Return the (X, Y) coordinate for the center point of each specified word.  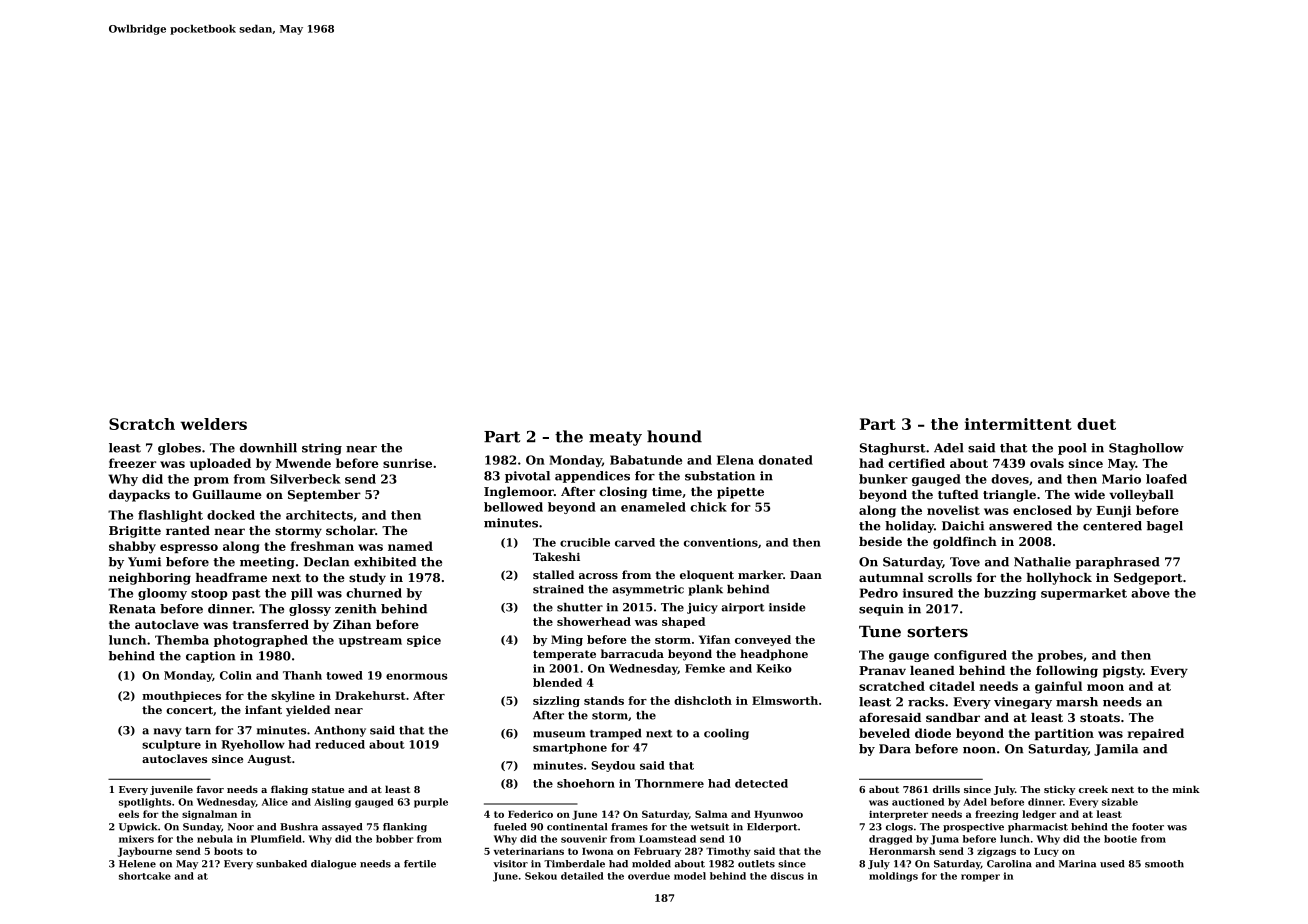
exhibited (385, 562)
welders (213, 424)
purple (431, 803)
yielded (308, 711)
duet (1096, 424)
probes (1060, 656)
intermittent (1018, 424)
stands (604, 700)
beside (880, 541)
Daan (806, 575)
